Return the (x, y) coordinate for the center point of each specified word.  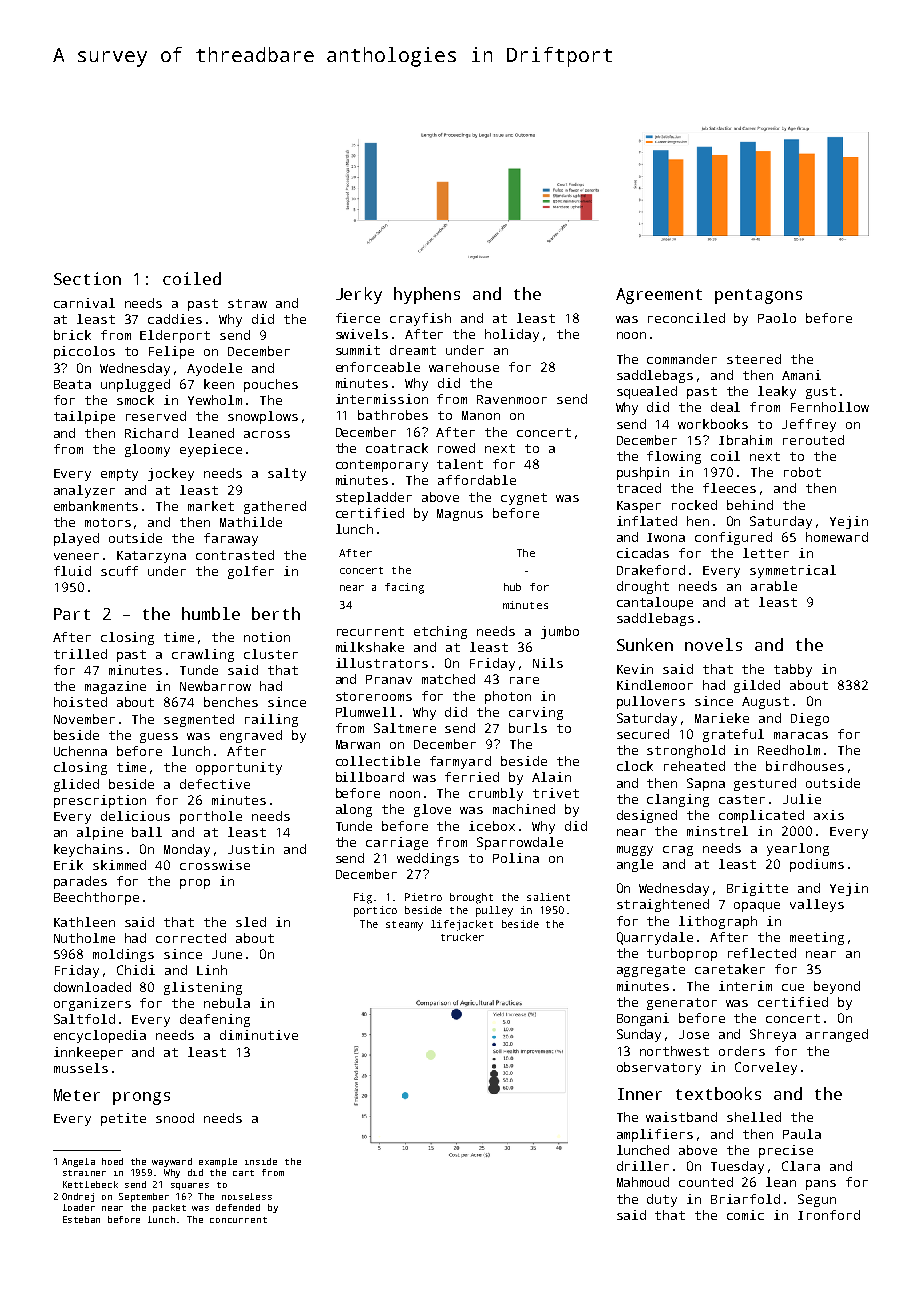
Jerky (359, 295)
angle (635, 865)
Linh (212, 970)
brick (72, 335)
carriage (397, 843)
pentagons (758, 296)
